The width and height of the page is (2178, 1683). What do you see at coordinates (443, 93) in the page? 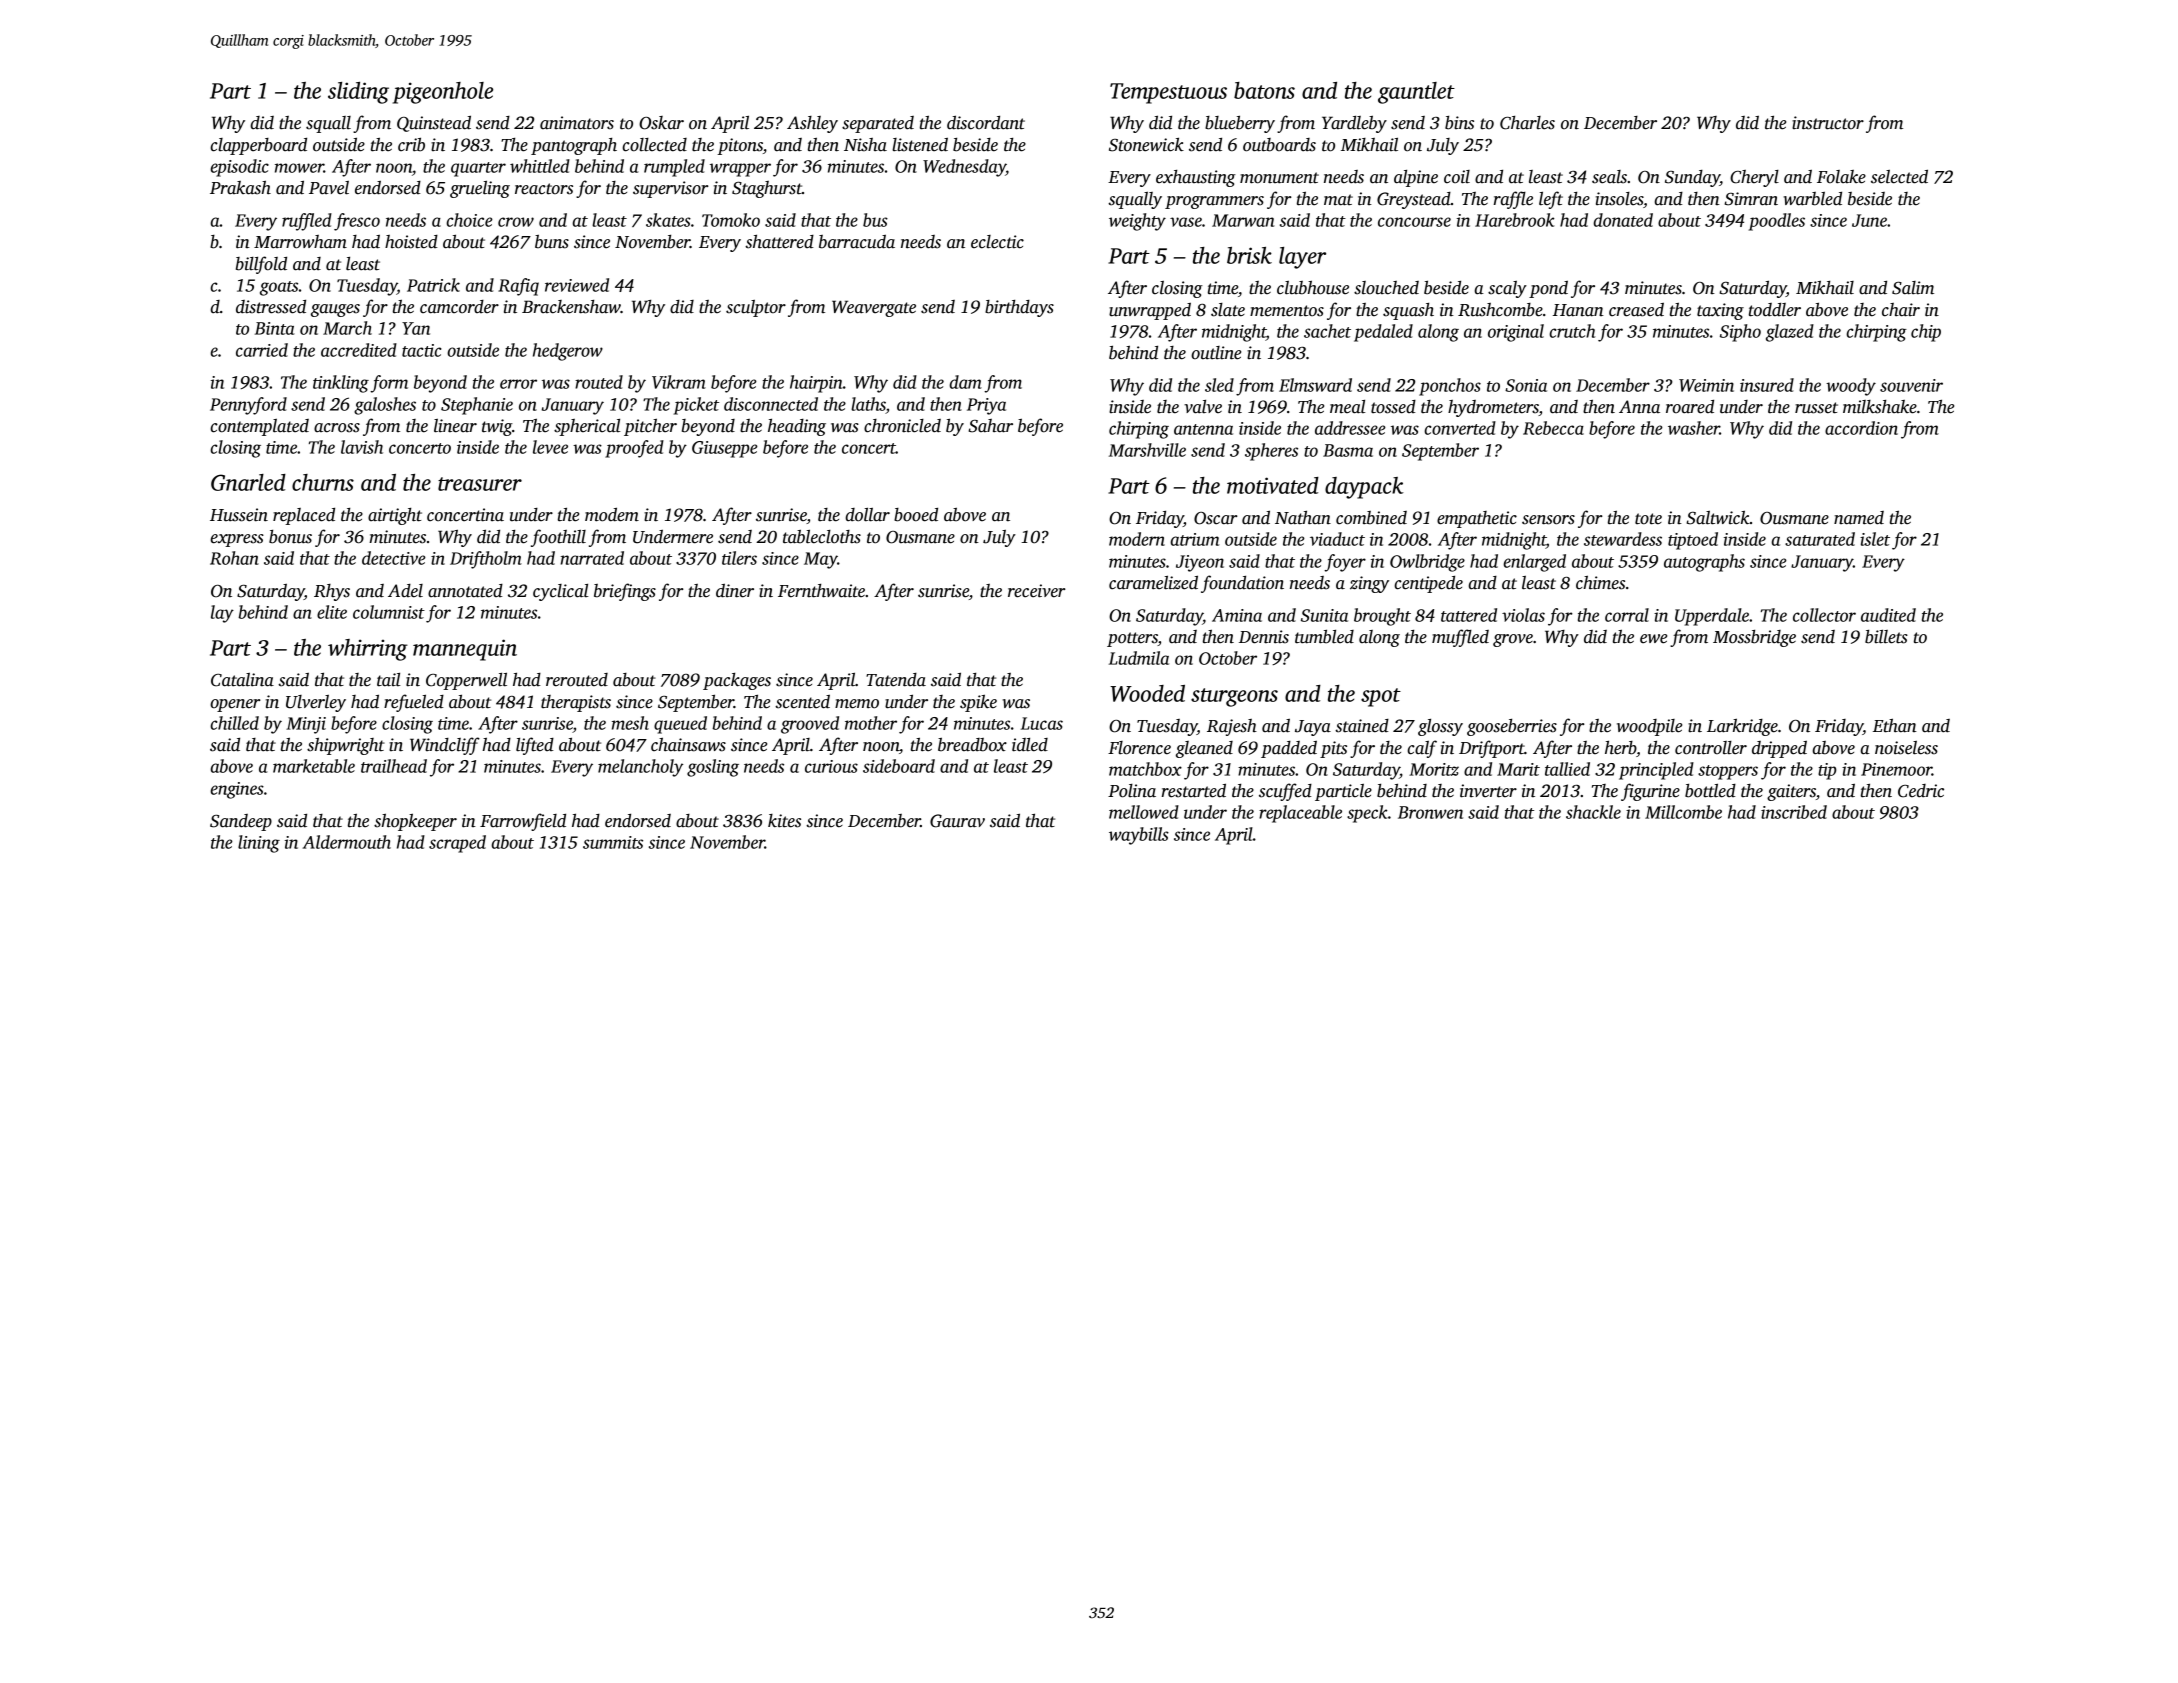
I see `pigeonhole` at bounding box center [443, 93].
